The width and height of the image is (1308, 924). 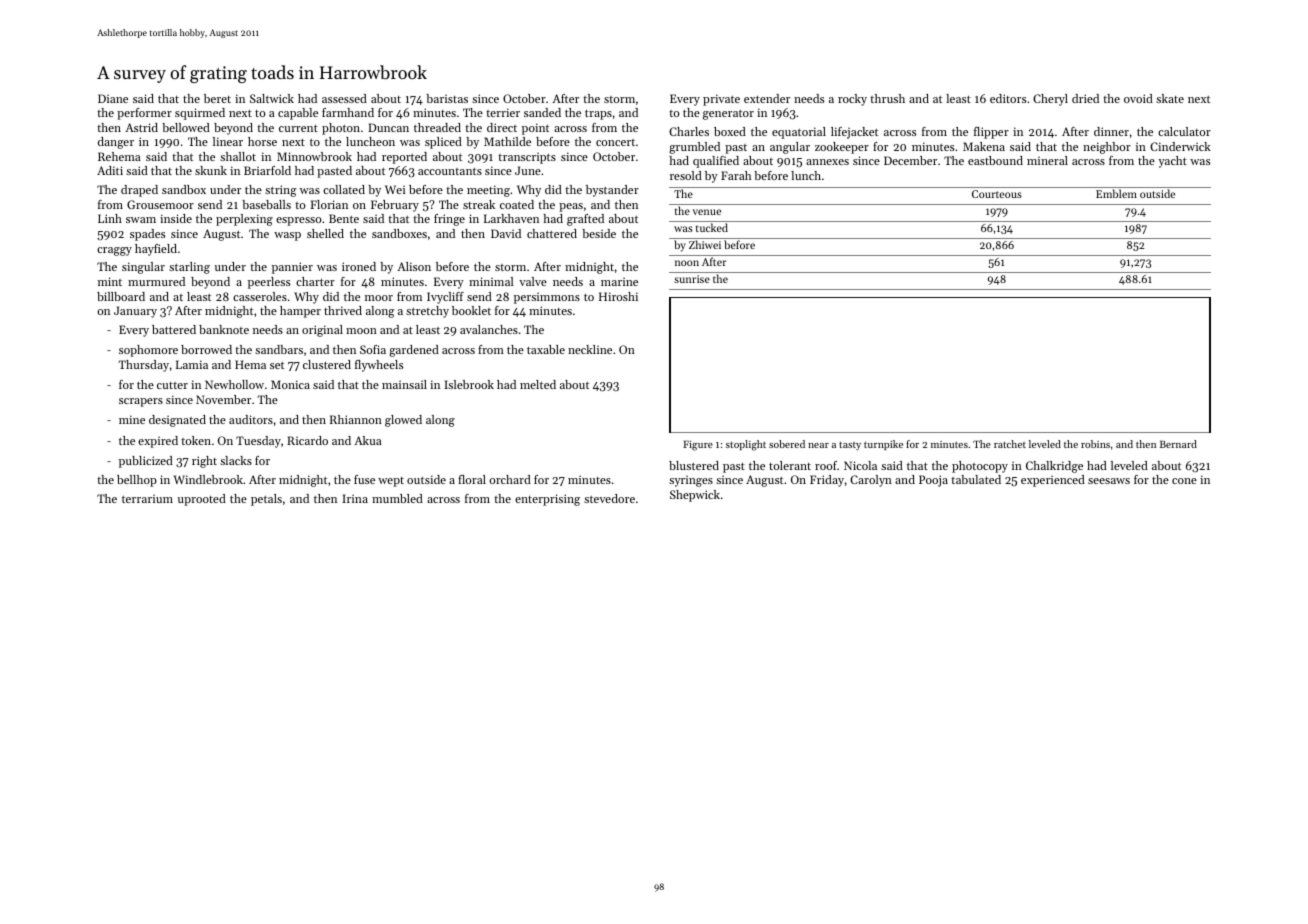 I want to click on battered, so click(x=174, y=329).
